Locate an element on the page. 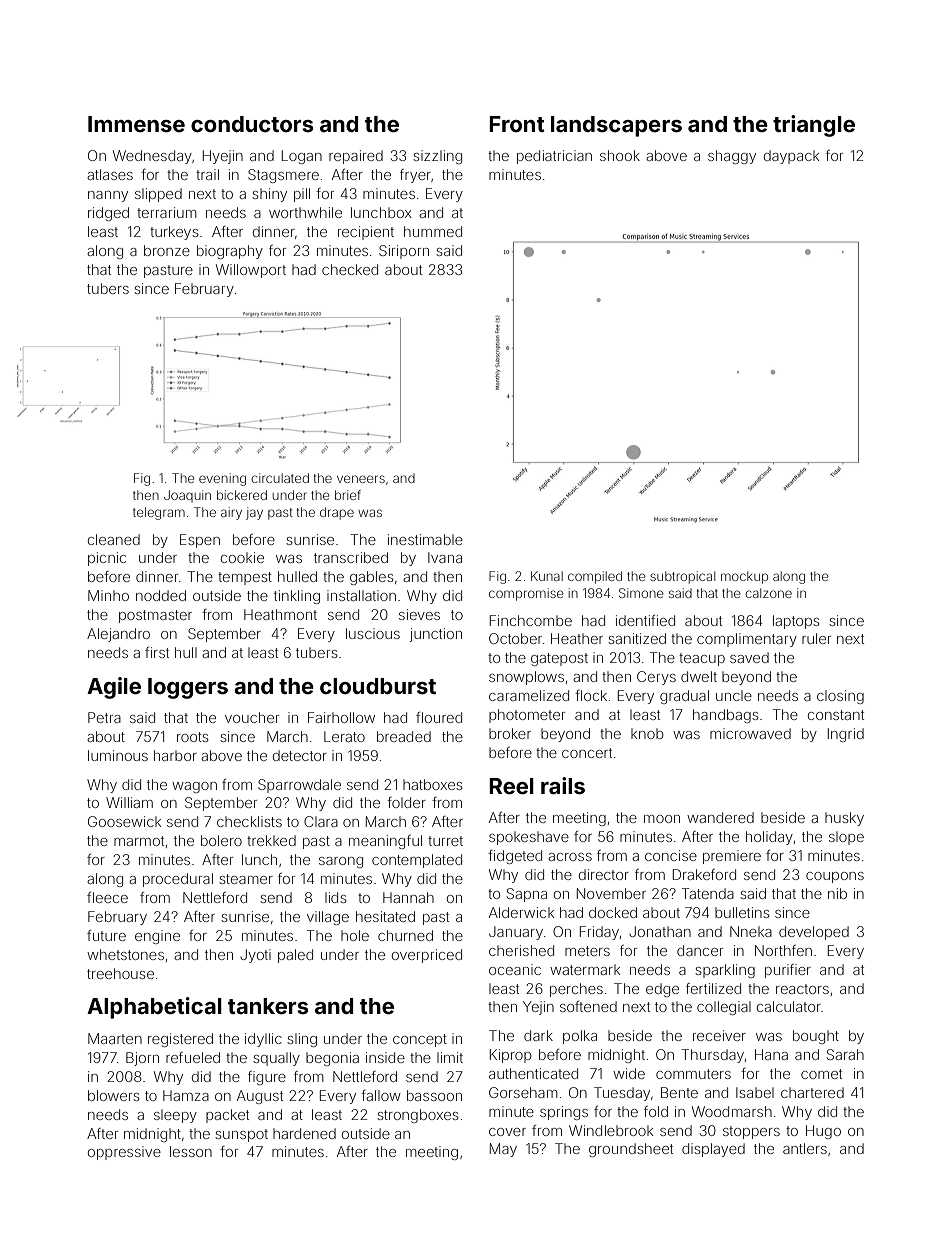 The height and width of the page is (1233, 952). evening is located at coordinates (222, 479).
